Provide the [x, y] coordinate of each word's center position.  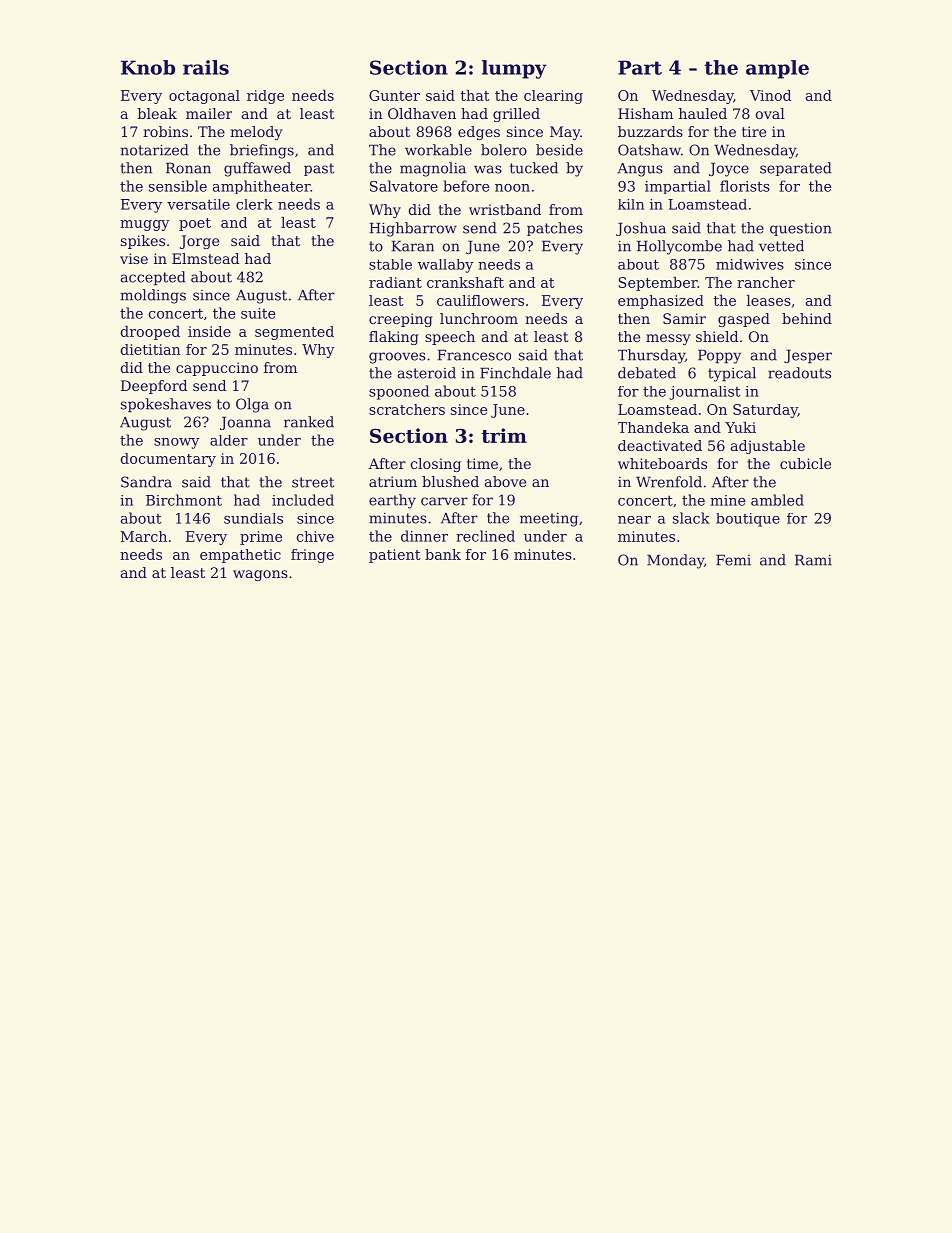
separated [796, 169]
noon [512, 188]
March [144, 536]
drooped [150, 333]
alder [229, 440]
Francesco [474, 355]
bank [443, 554]
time [482, 463]
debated [647, 373]
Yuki [740, 427]
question [801, 229]
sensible [178, 186]
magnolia [433, 169]
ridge [265, 97]
